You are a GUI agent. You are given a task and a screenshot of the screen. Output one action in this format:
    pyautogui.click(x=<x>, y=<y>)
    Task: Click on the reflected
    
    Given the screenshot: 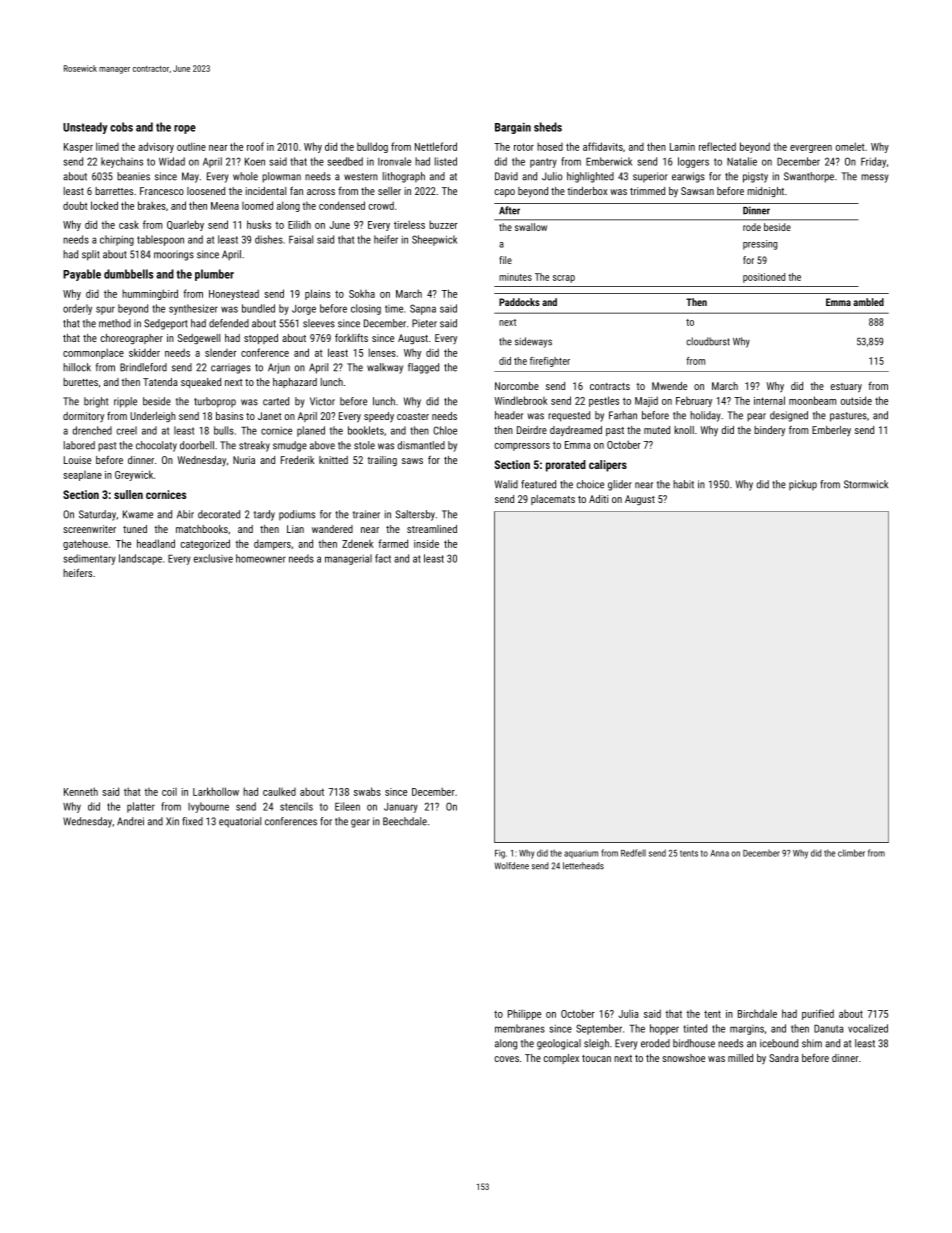 What is the action you would take?
    pyautogui.click(x=717, y=146)
